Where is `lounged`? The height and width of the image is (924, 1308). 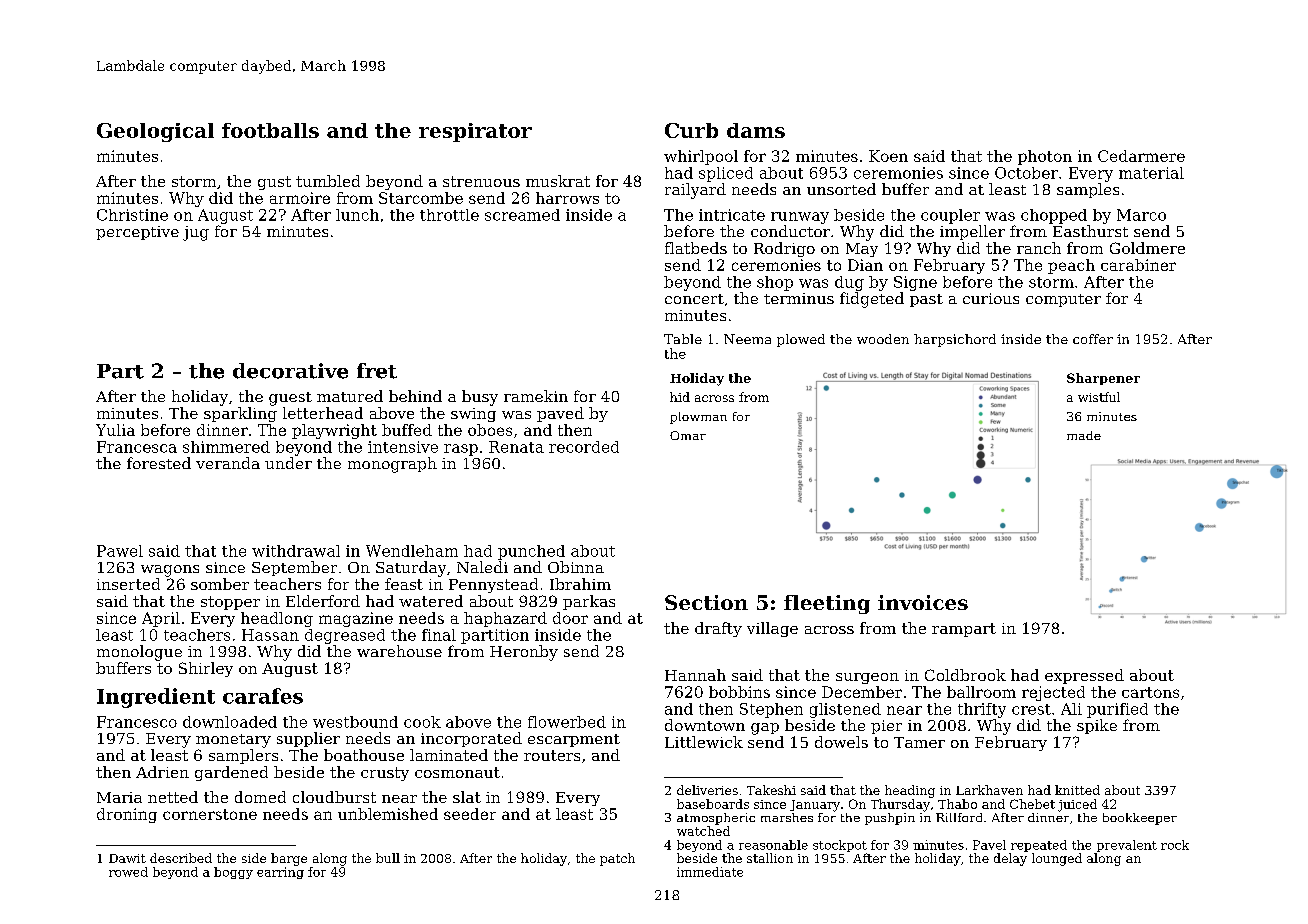 lounged is located at coordinates (1057, 859).
